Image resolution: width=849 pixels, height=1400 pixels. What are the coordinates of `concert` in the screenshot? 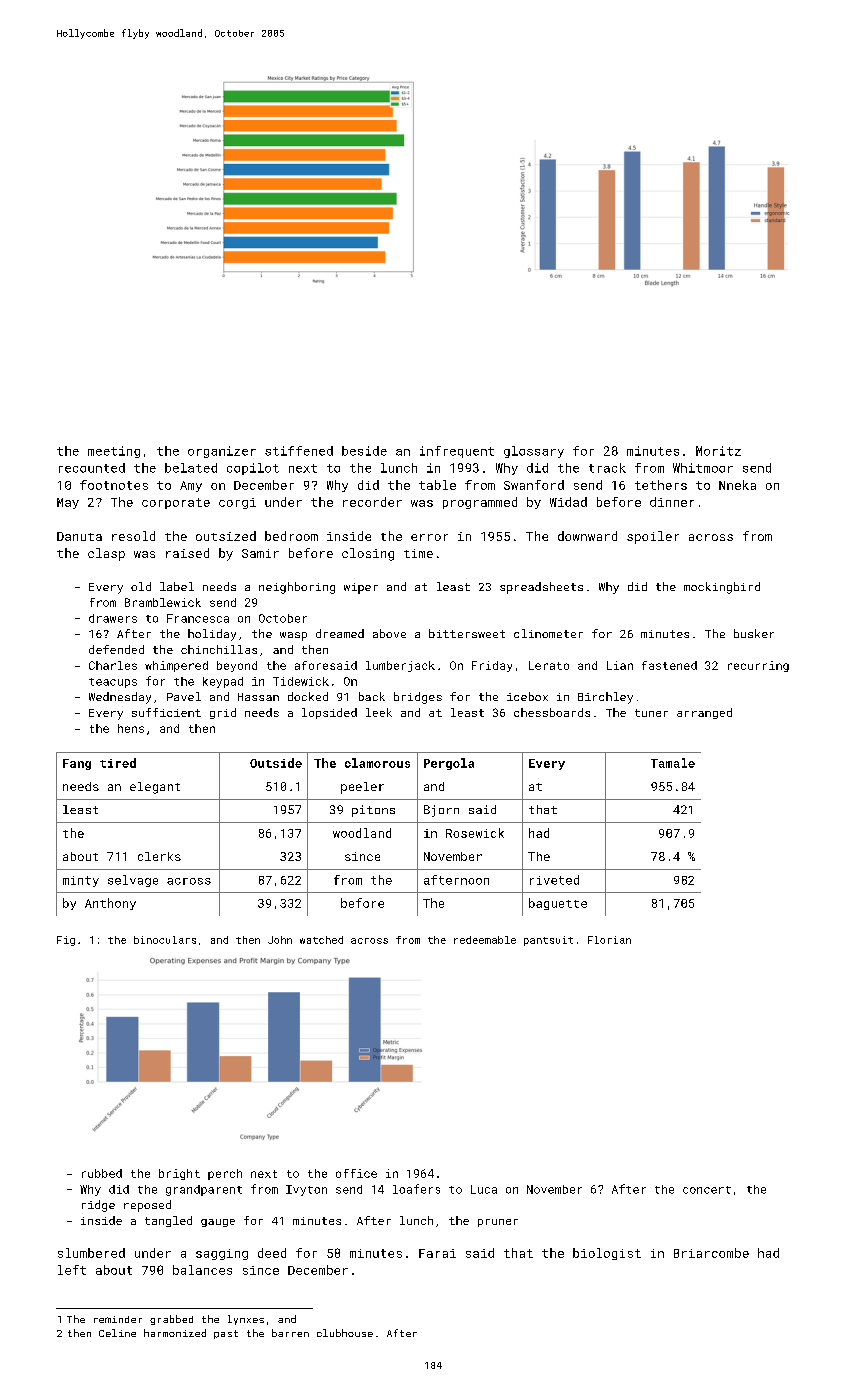 It's located at (707, 1190).
